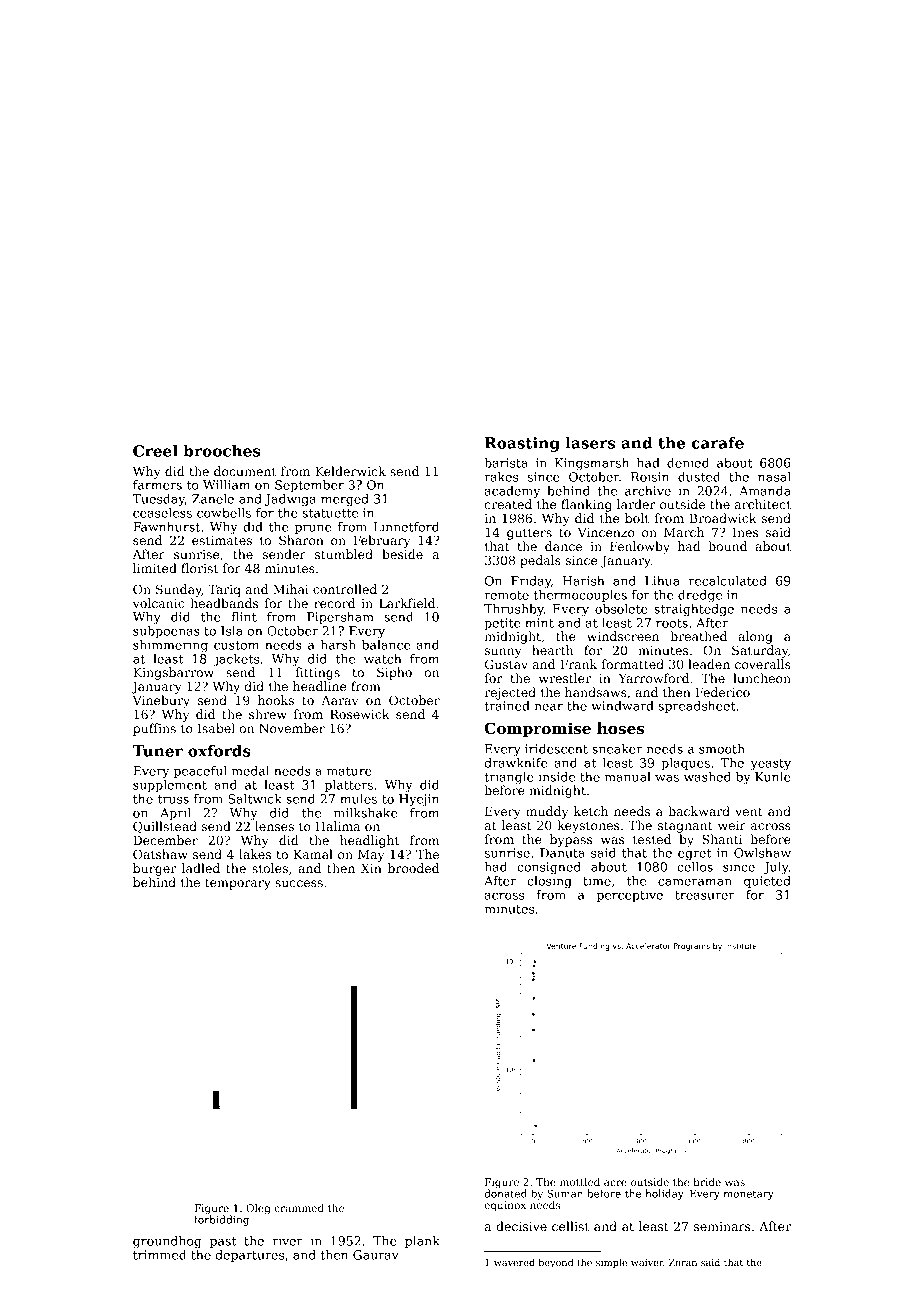  Describe the element at coordinates (540, 561) in the screenshot. I see `pedals` at that location.
